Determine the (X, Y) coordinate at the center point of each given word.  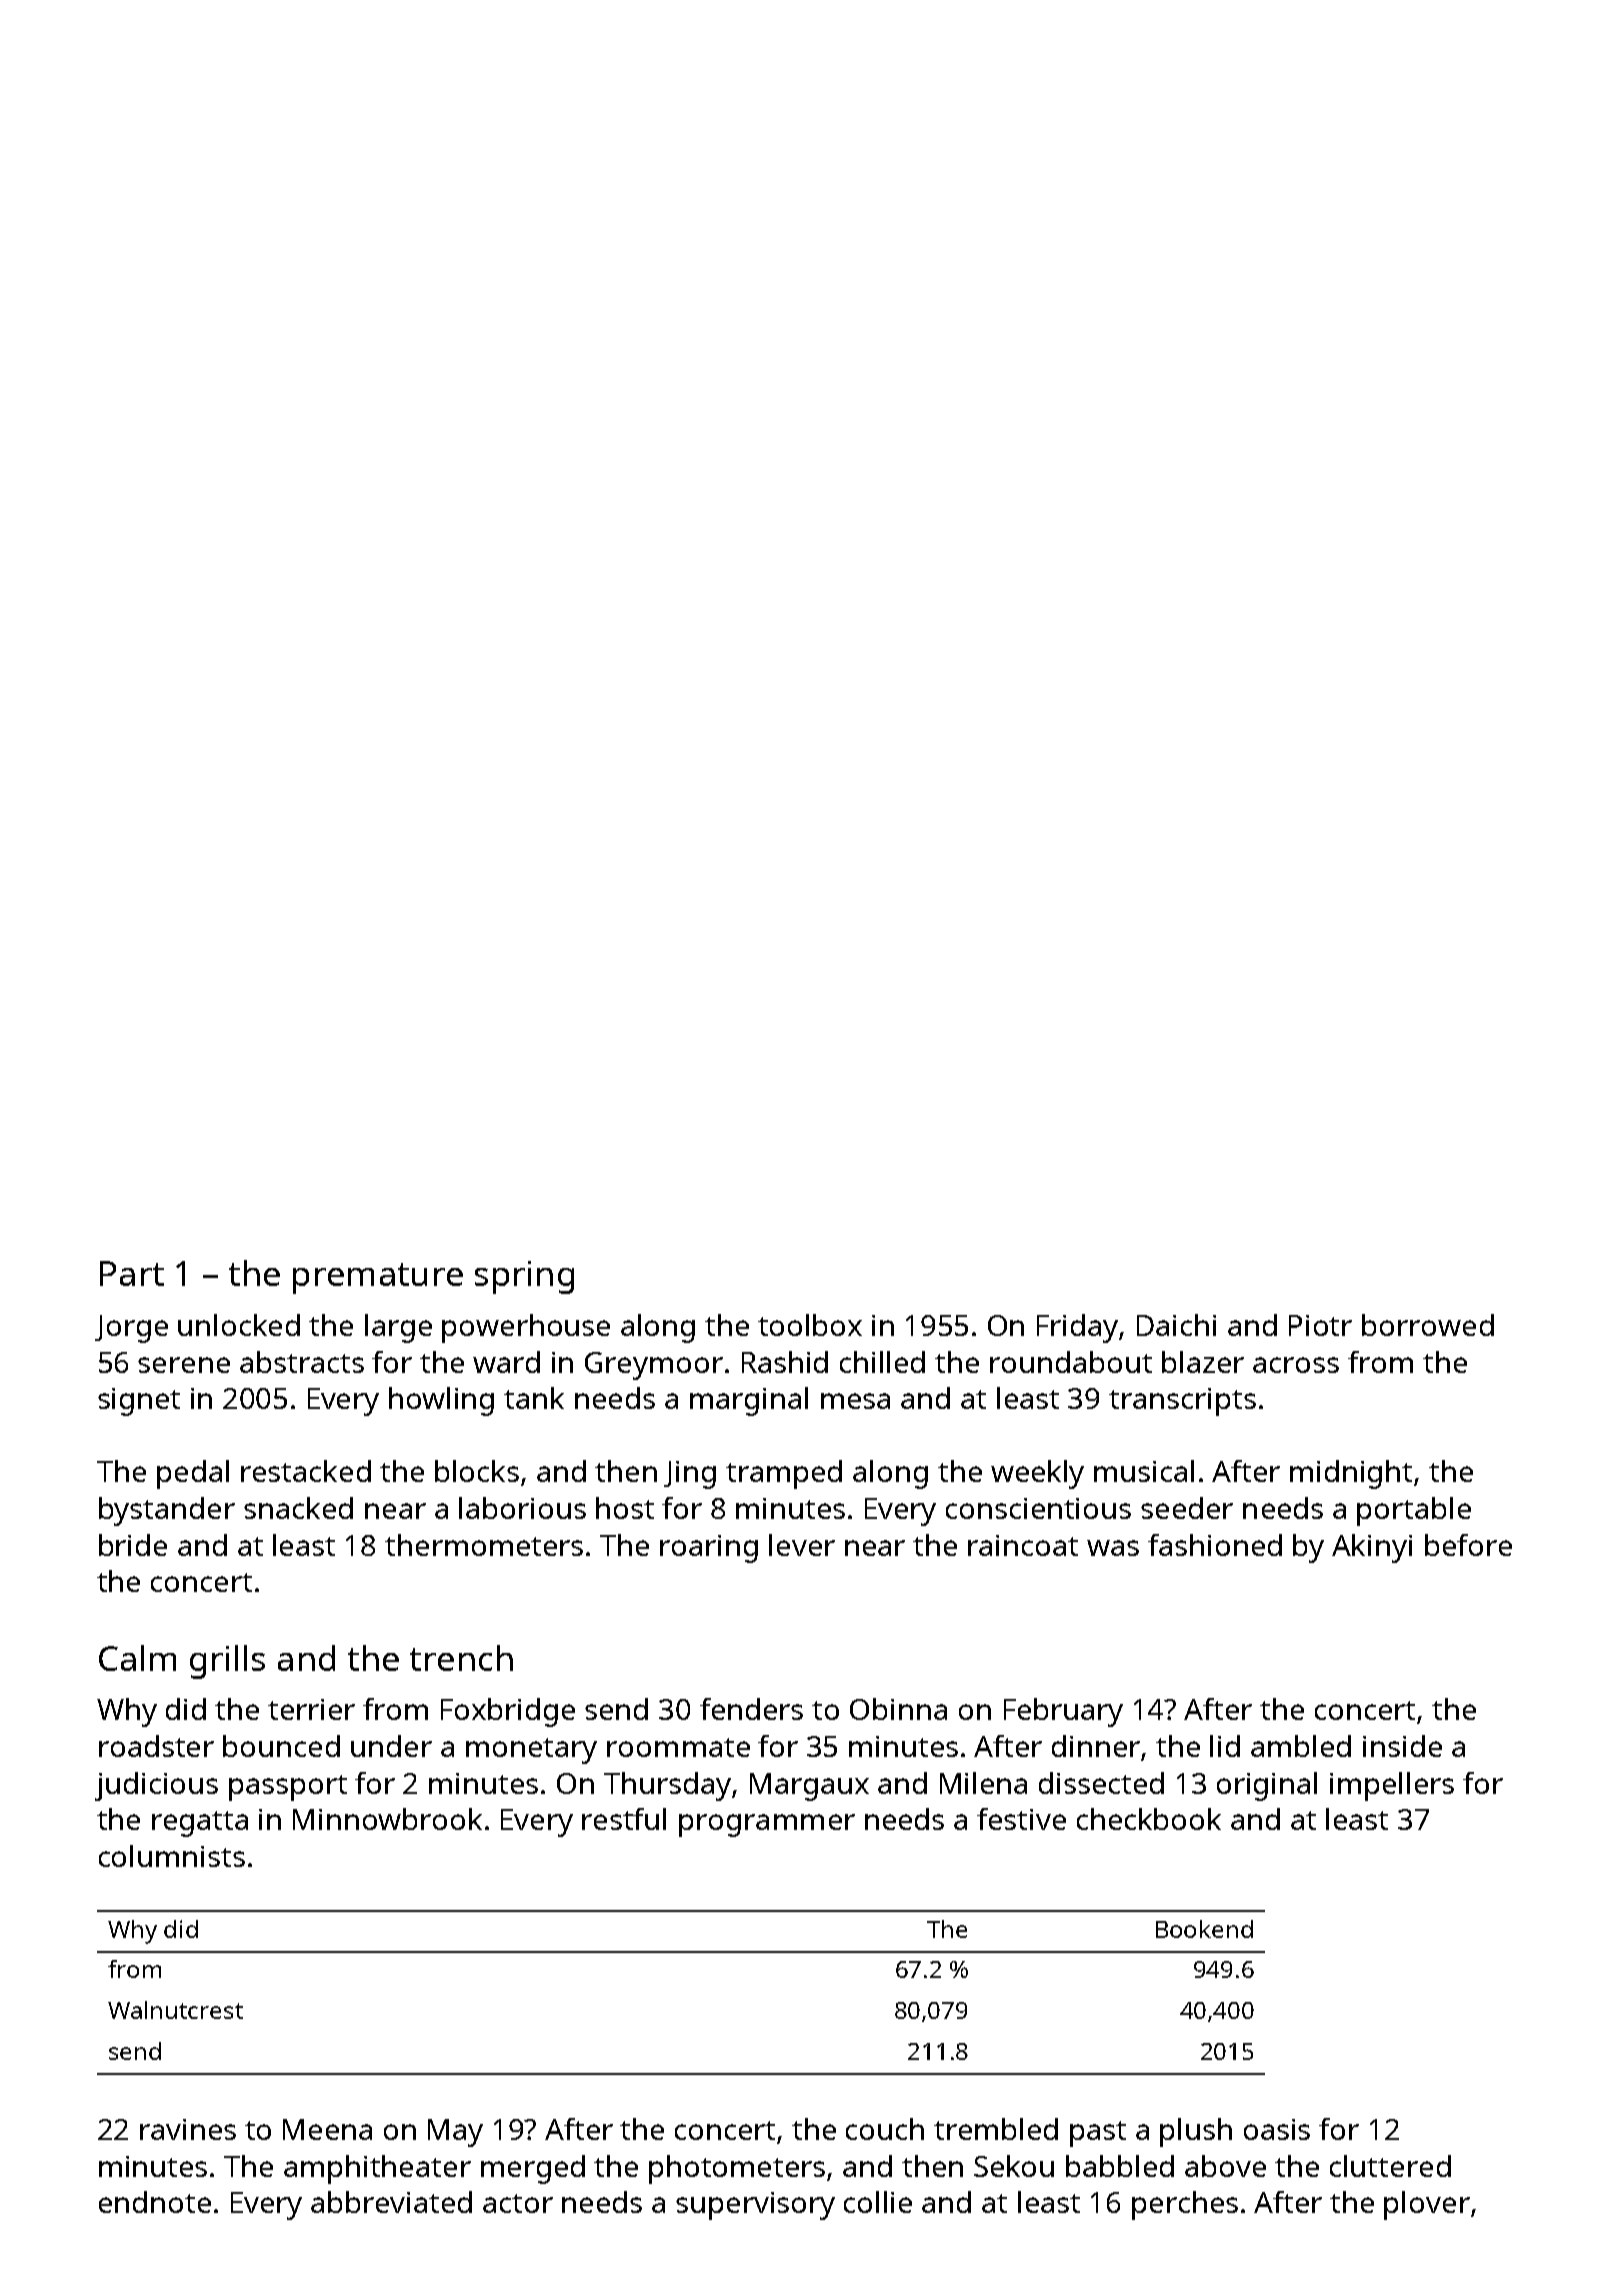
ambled (1301, 1746)
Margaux (809, 1787)
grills (227, 1662)
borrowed (1428, 1325)
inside (1402, 1746)
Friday (1078, 1328)
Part (132, 1273)
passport (288, 1788)
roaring (709, 1549)
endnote (155, 2202)
